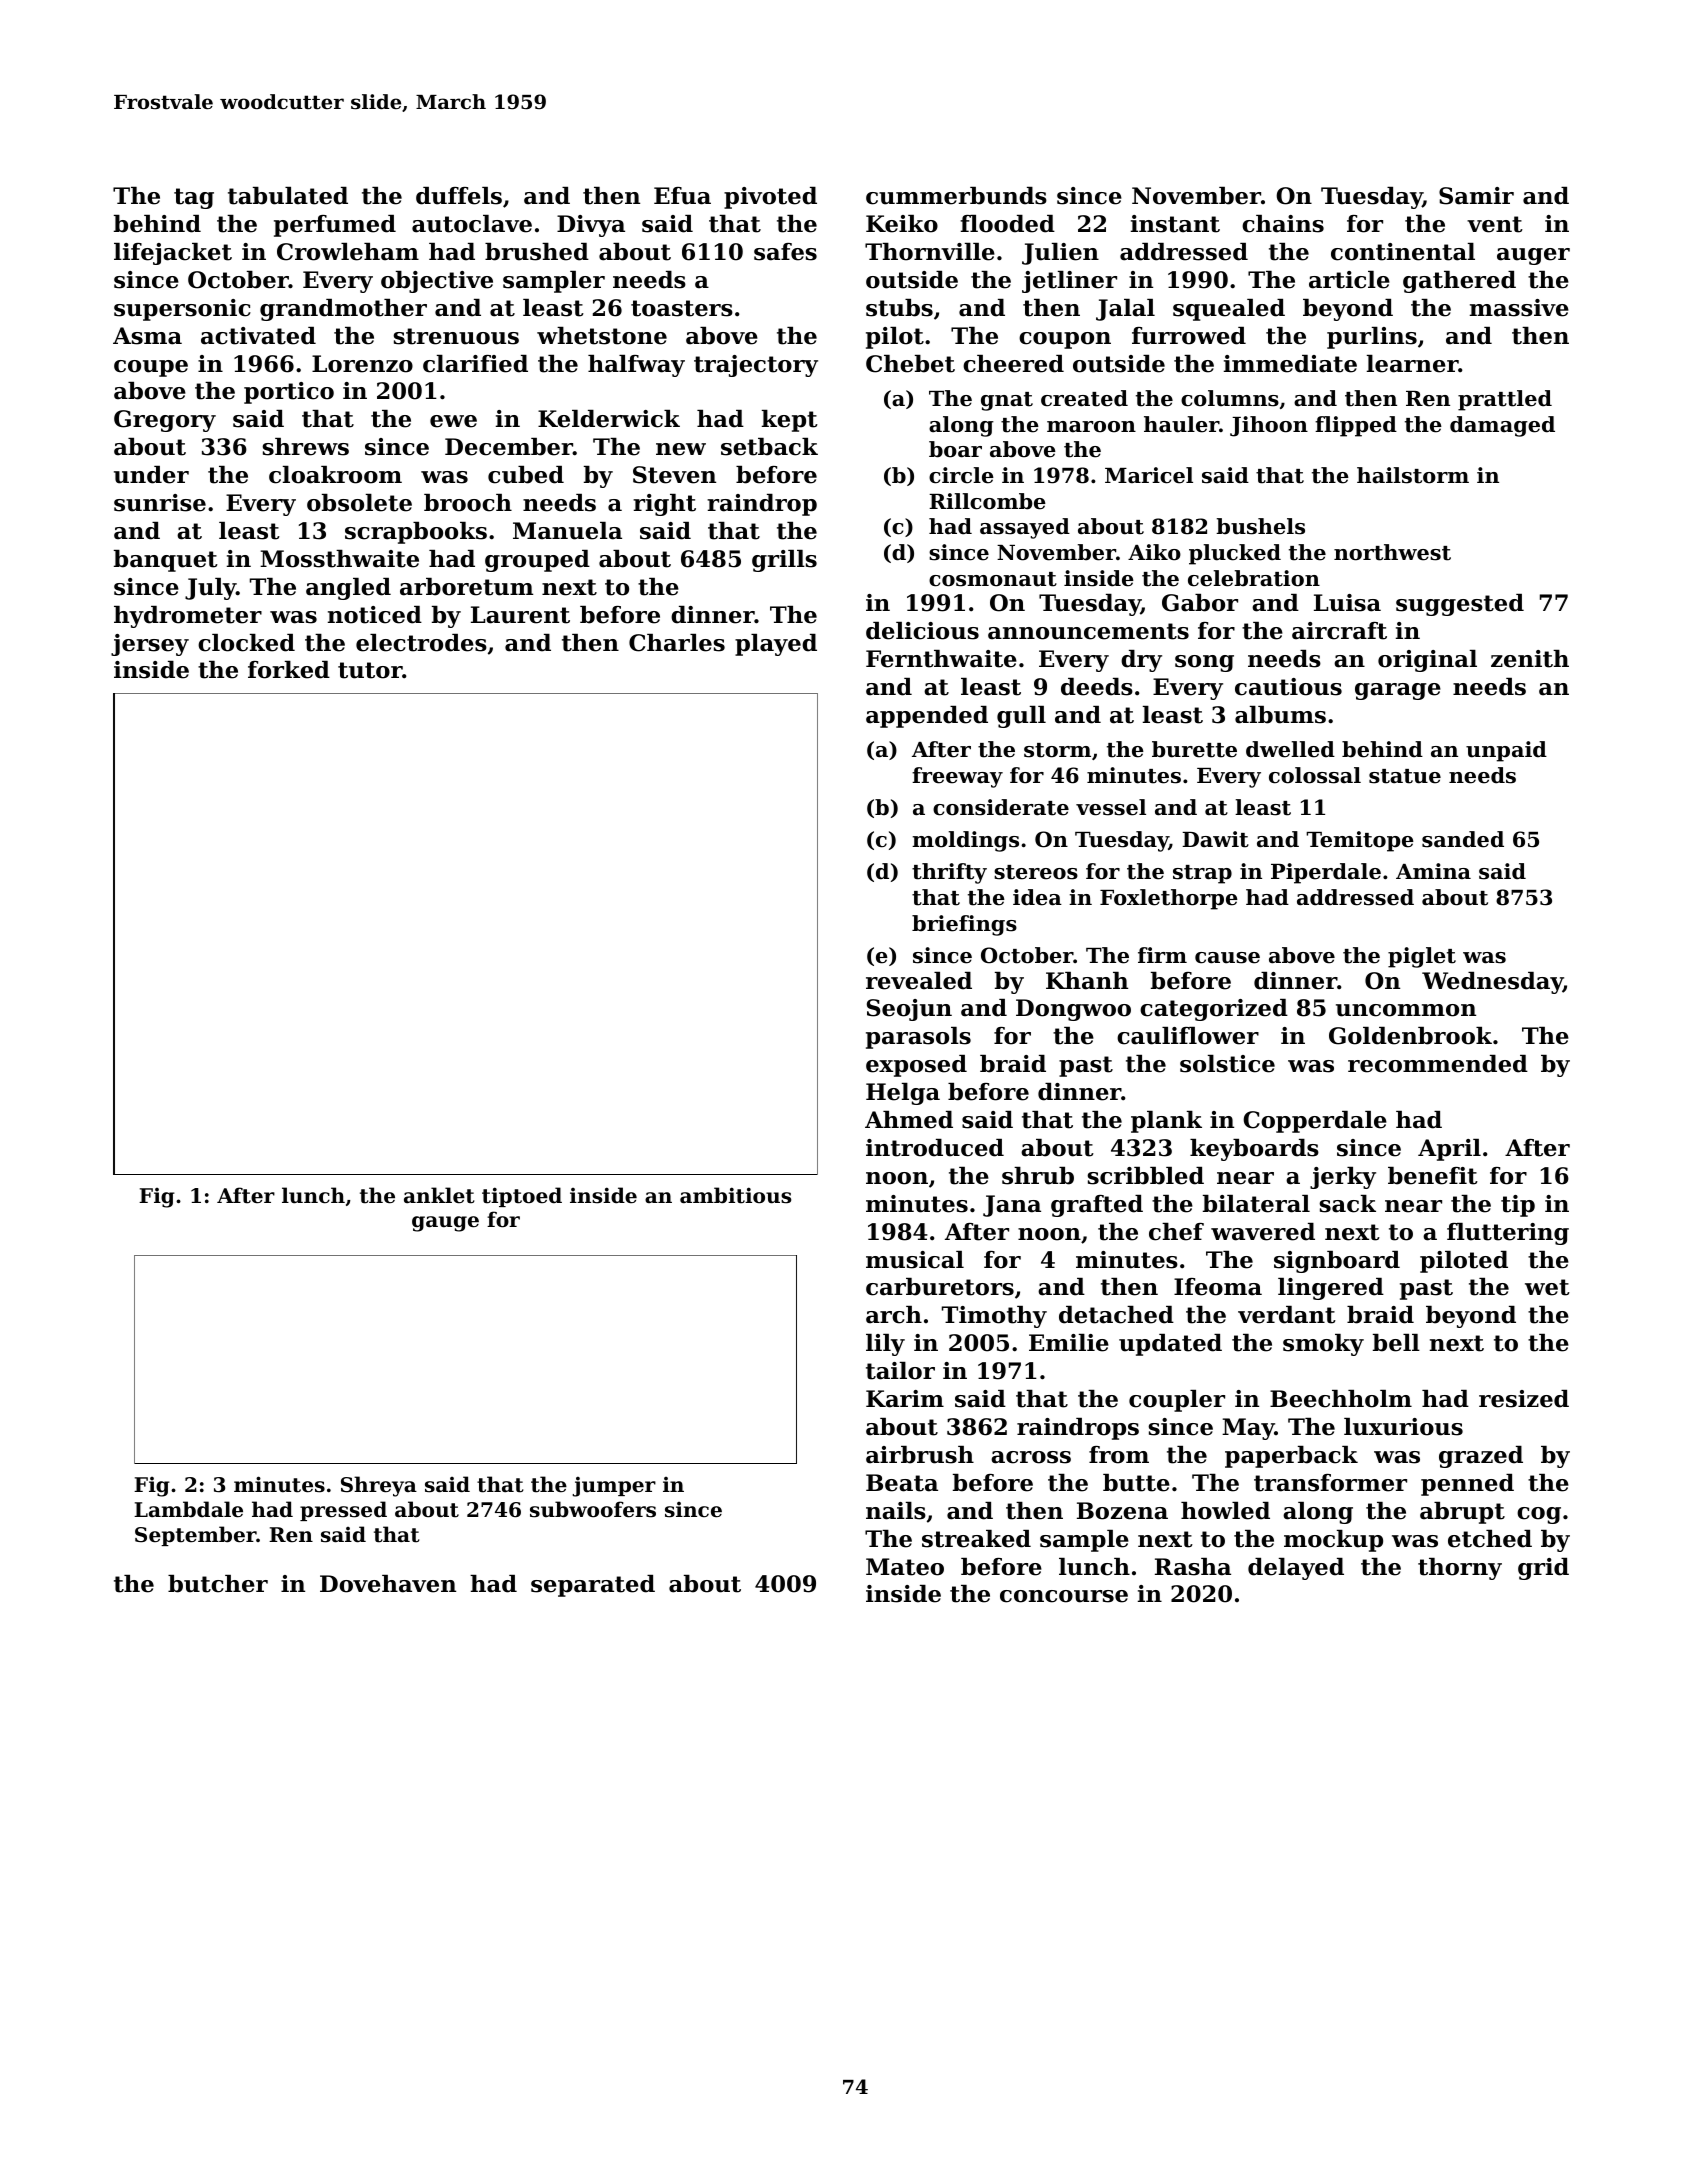  Describe the element at coordinates (1283, 224) in the screenshot. I see `chains` at that location.
